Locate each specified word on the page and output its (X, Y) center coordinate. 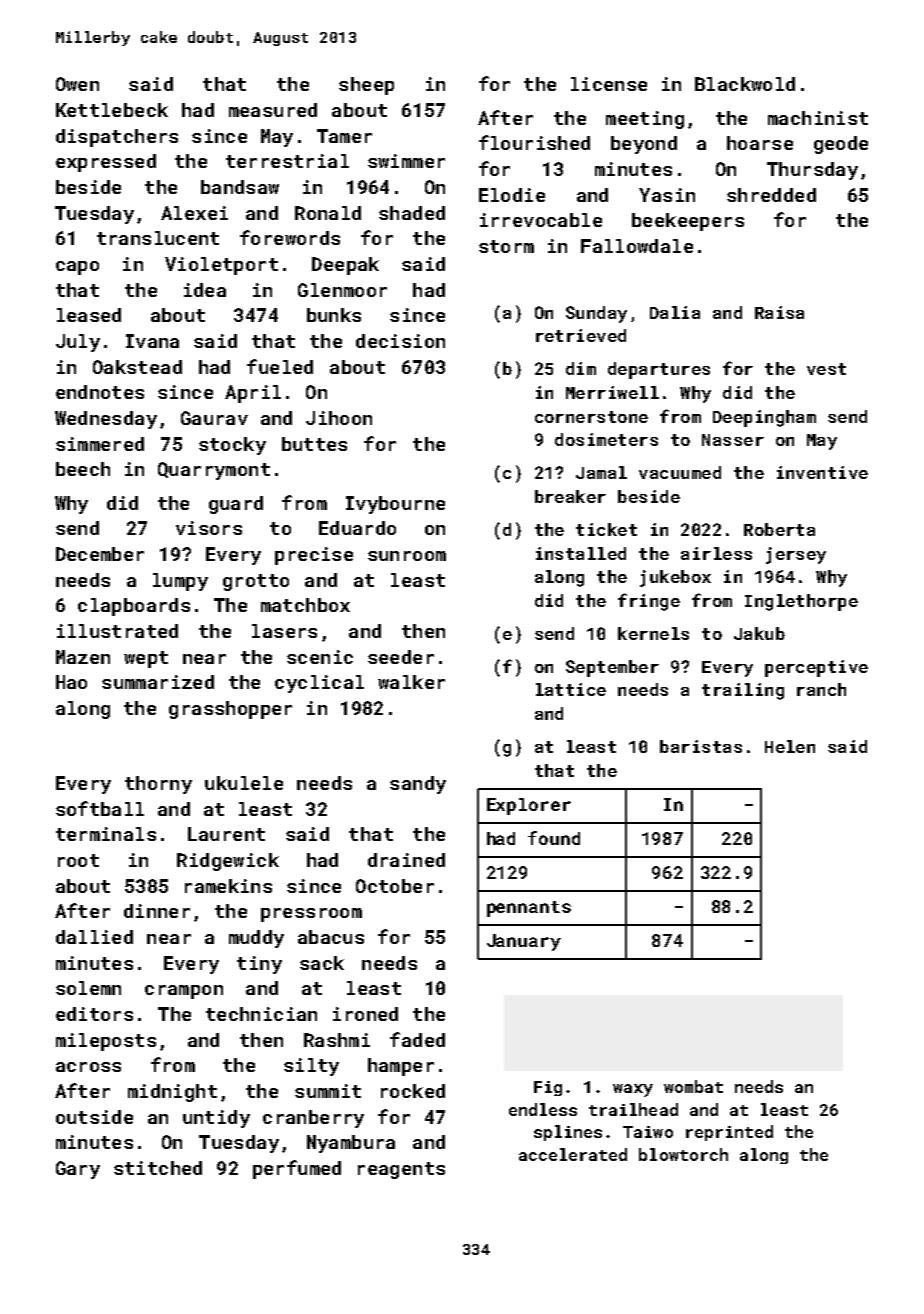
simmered (100, 444)
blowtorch (683, 1154)
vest (826, 369)
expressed (106, 163)
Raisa (779, 312)
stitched (158, 1168)
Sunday (596, 314)
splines (568, 1133)
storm (506, 246)
